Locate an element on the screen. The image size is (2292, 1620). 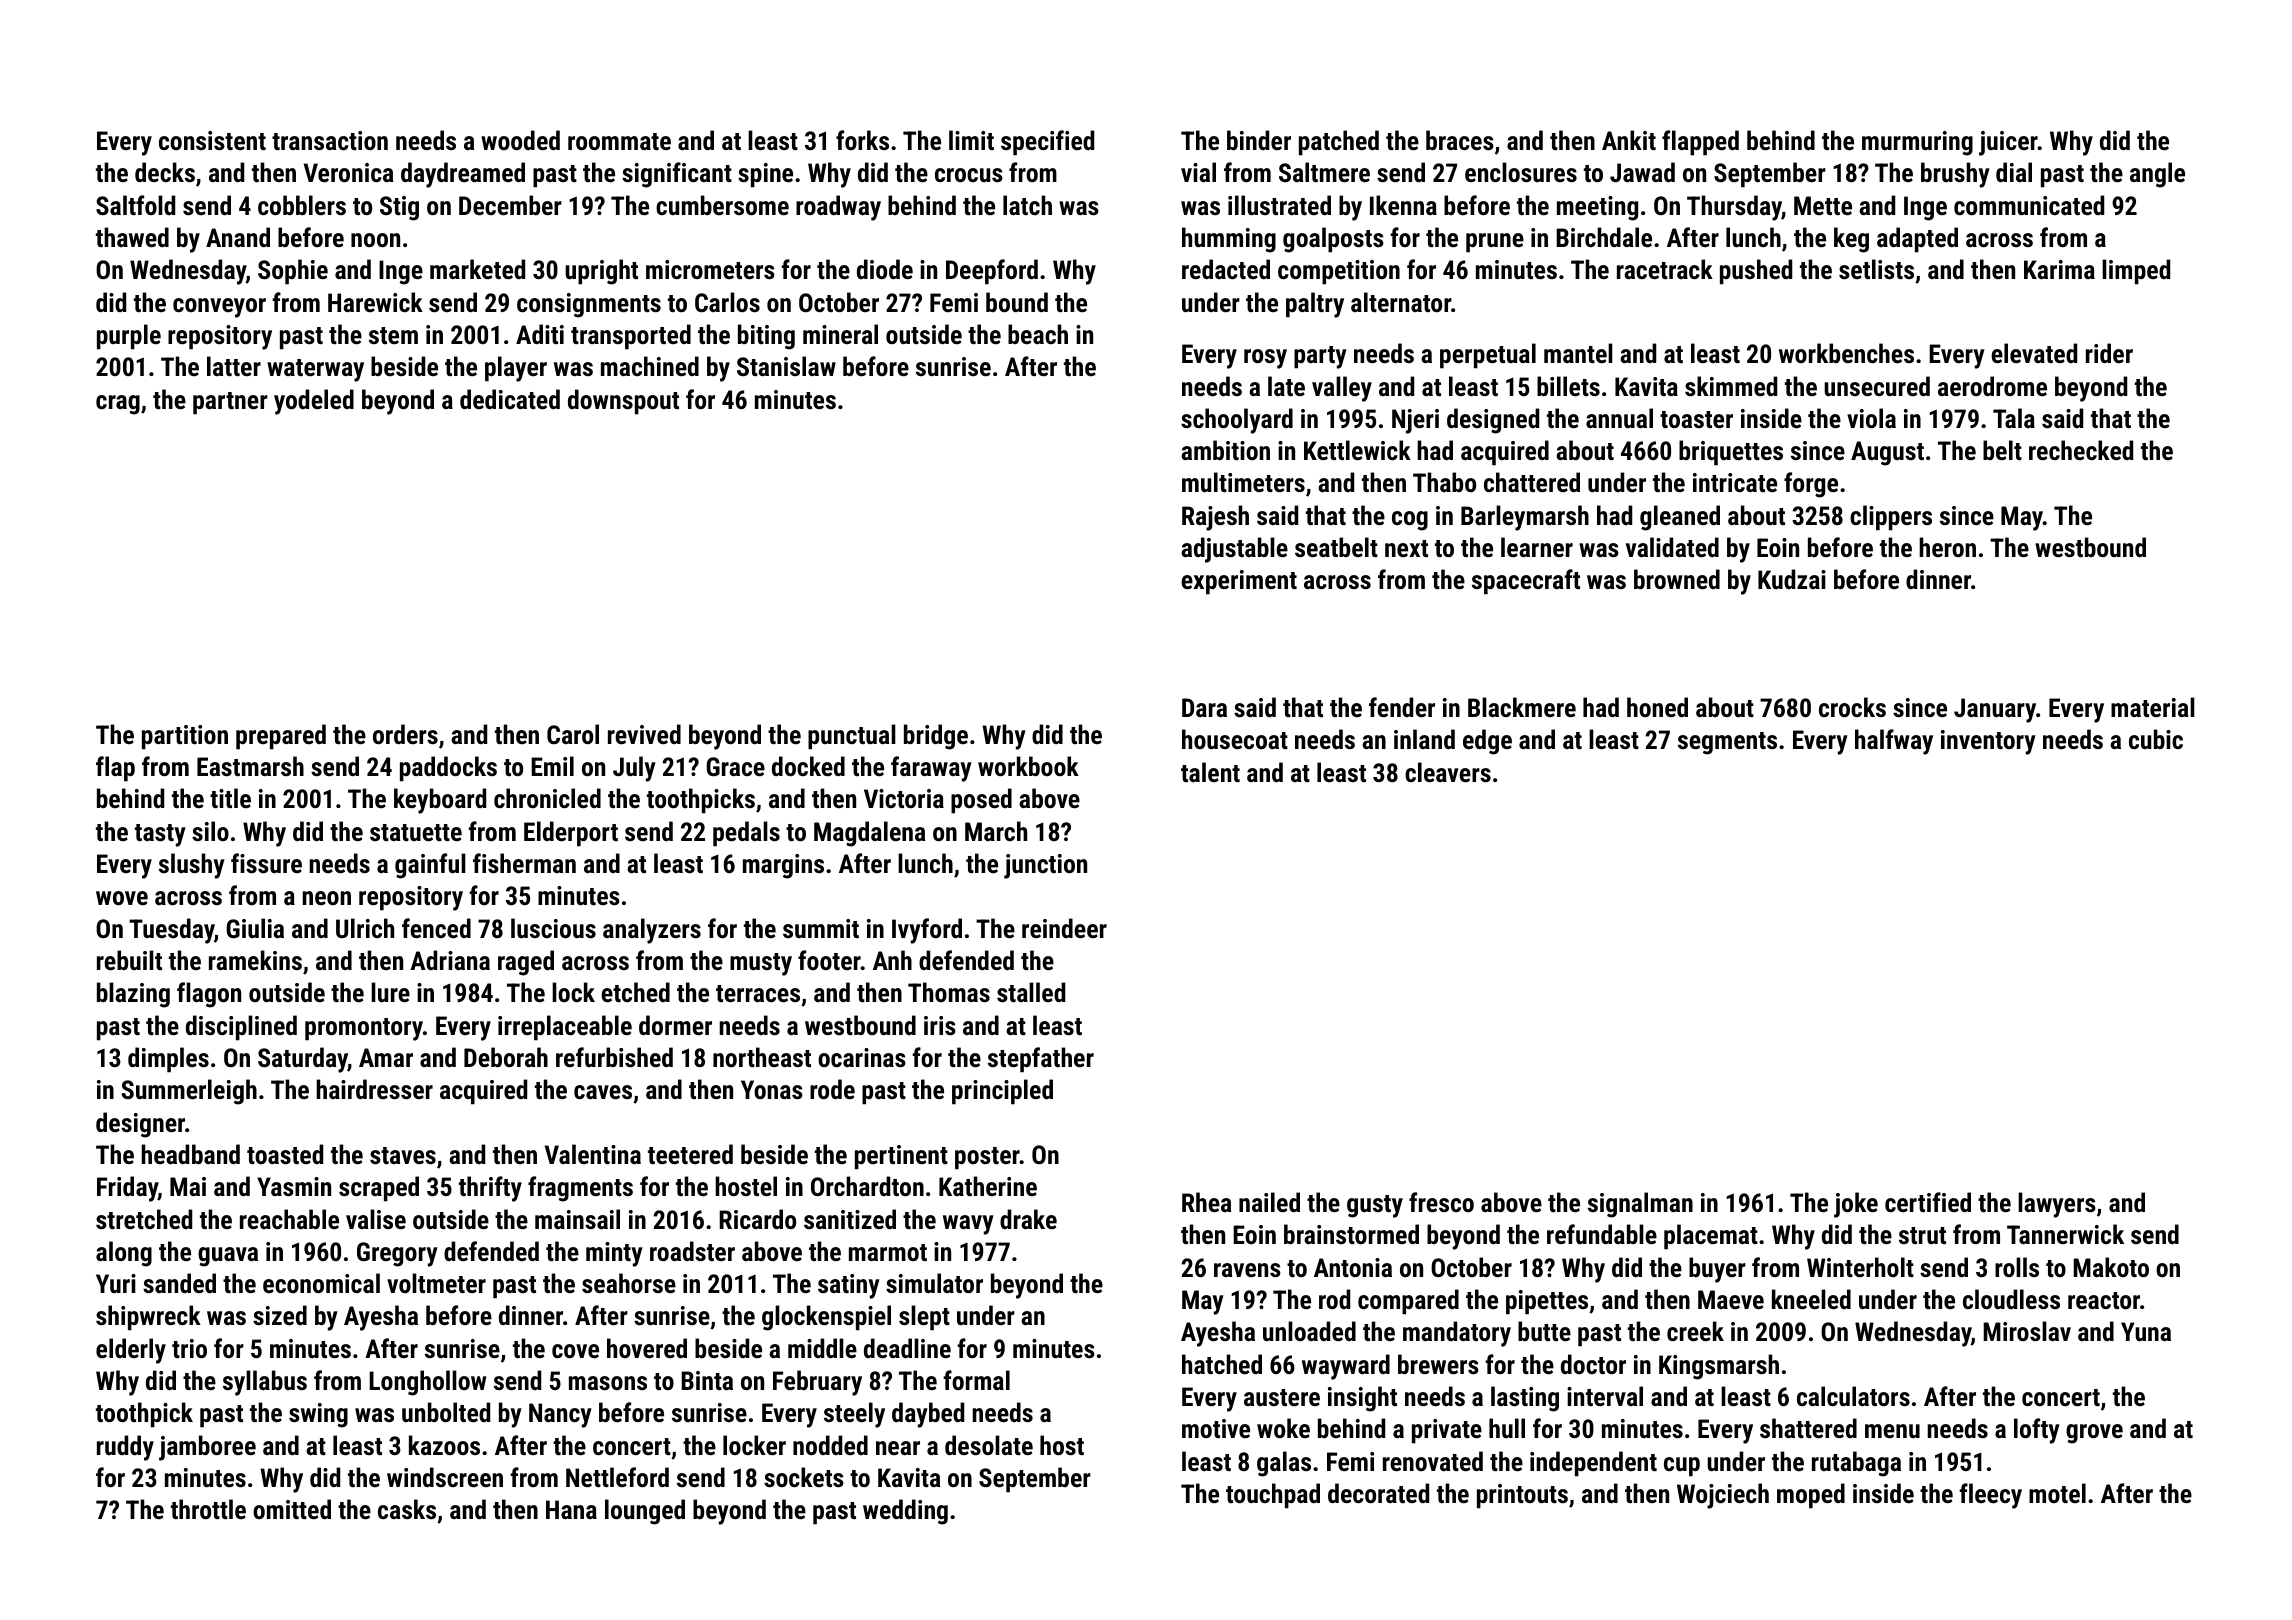
Ankit is located at coordinates (1629, 140).
